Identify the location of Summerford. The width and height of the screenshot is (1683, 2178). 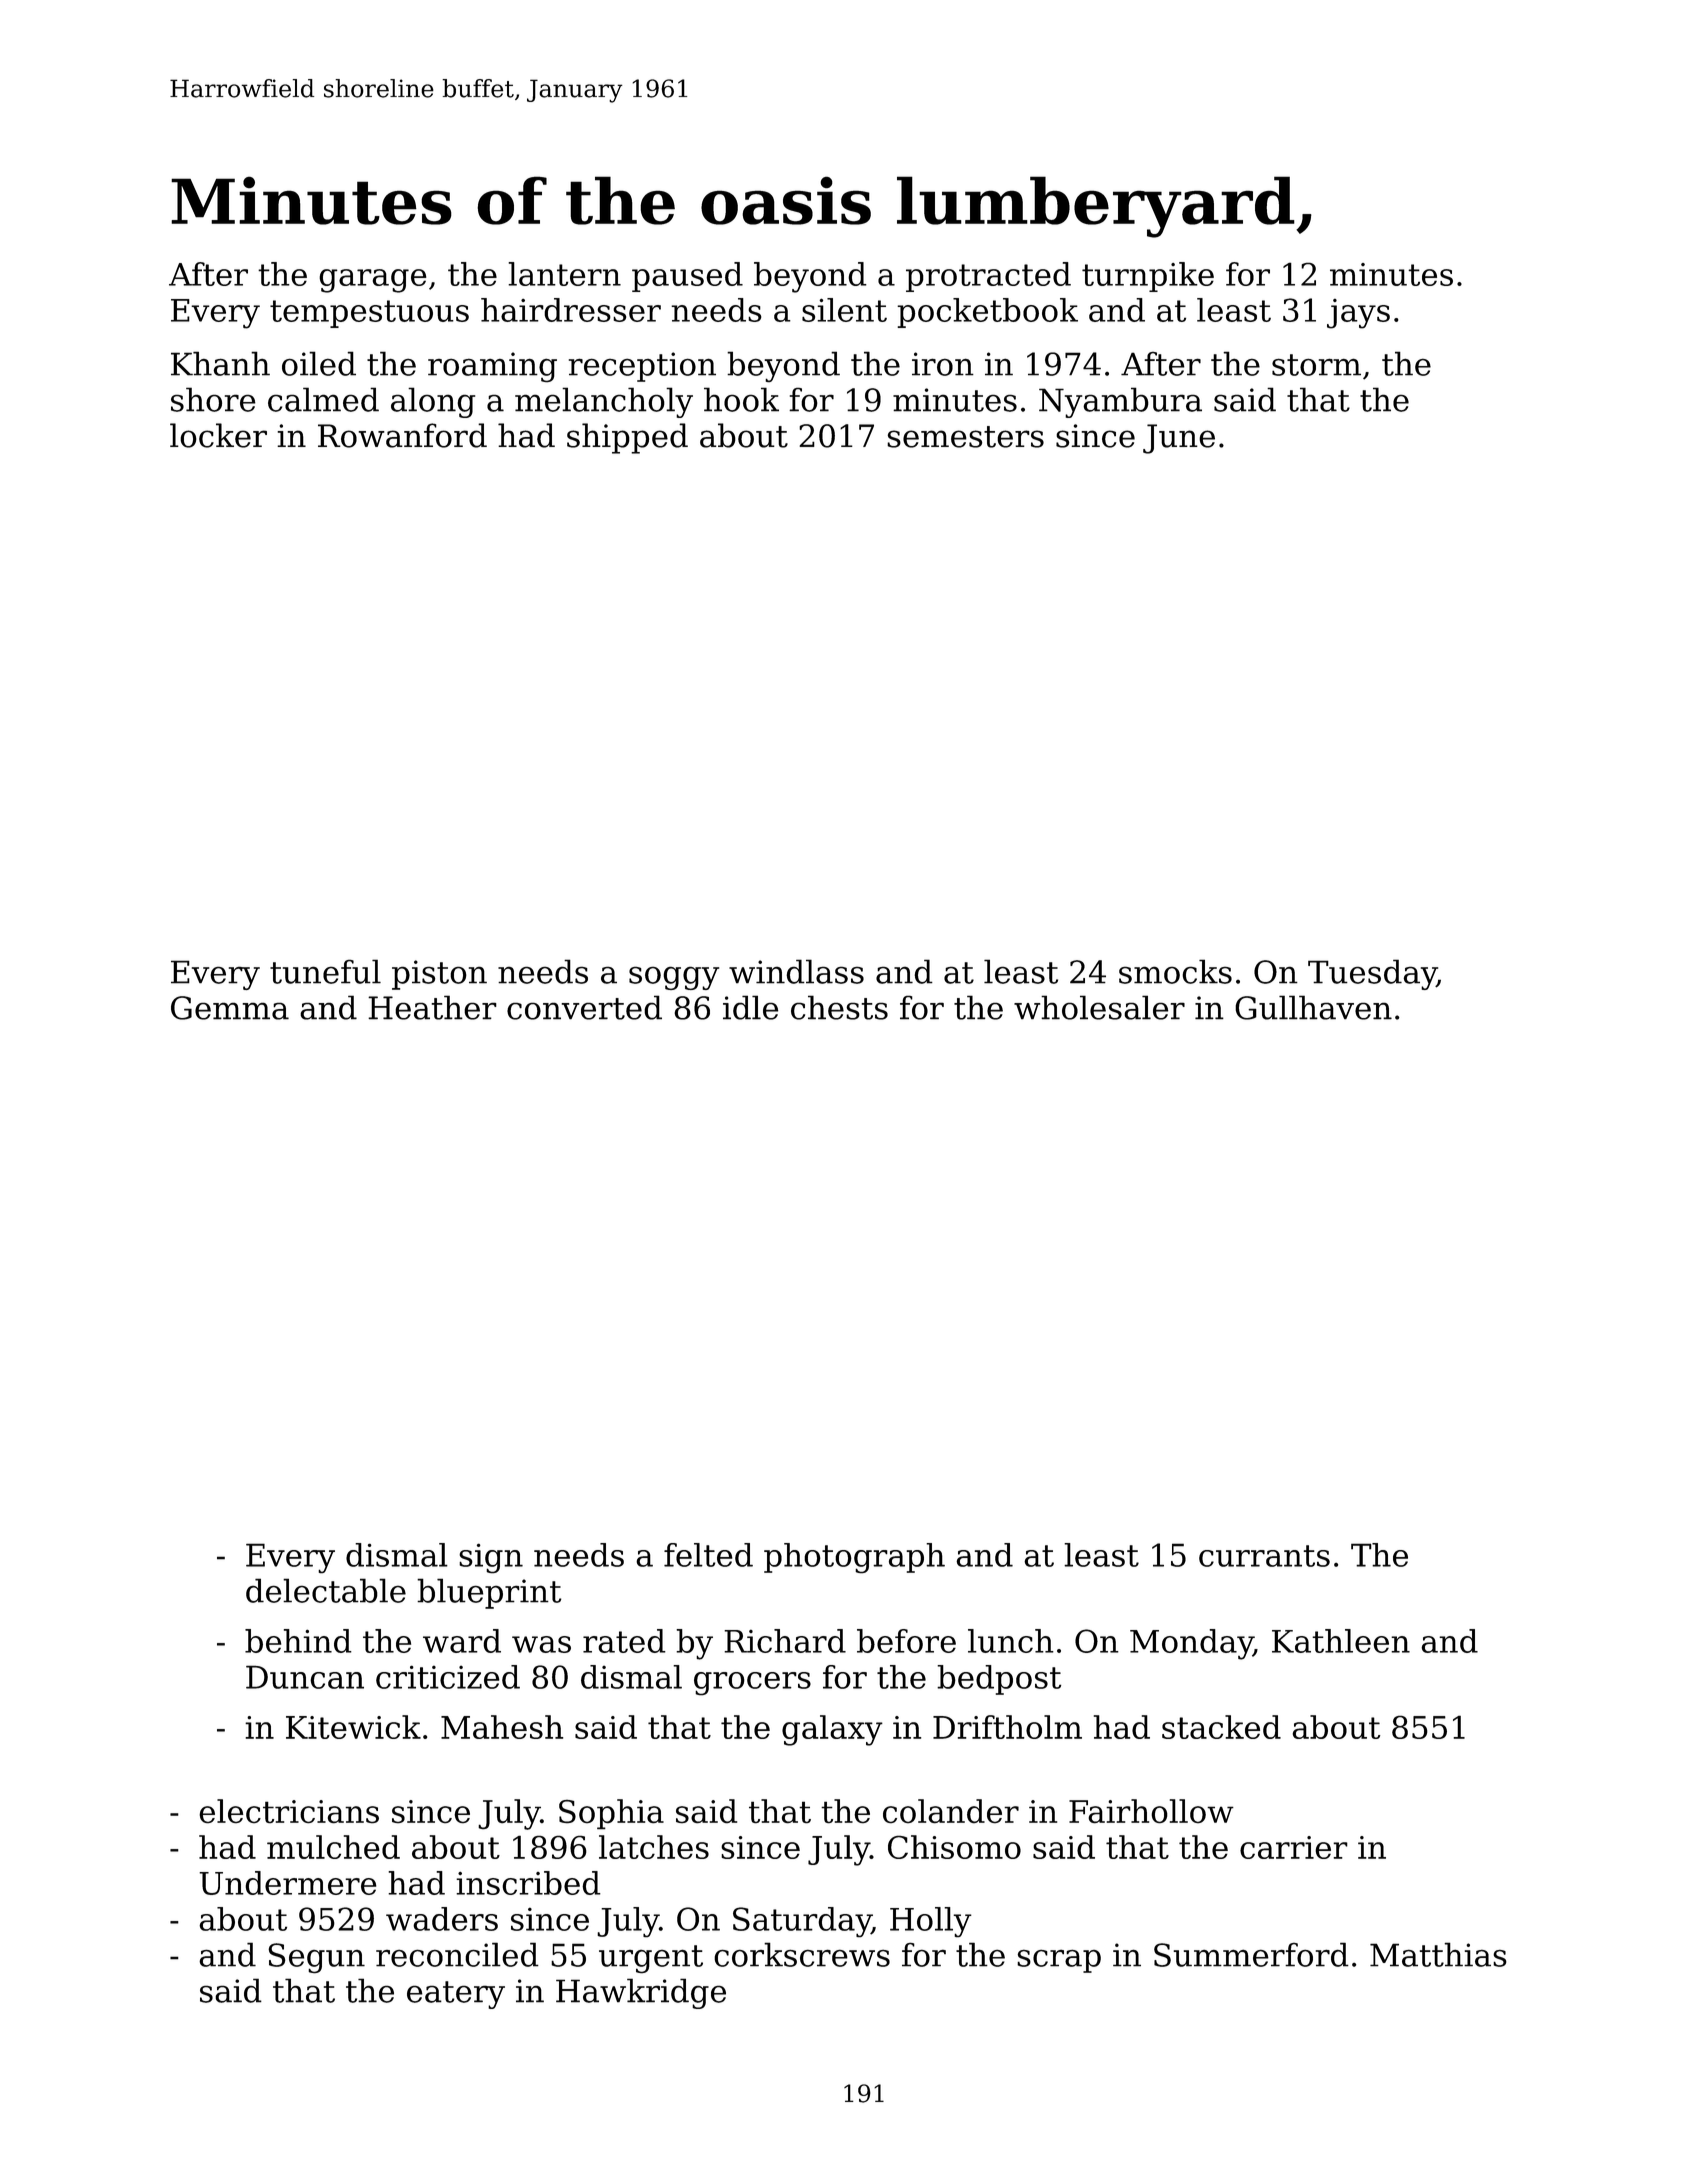
(1251, 1954).
